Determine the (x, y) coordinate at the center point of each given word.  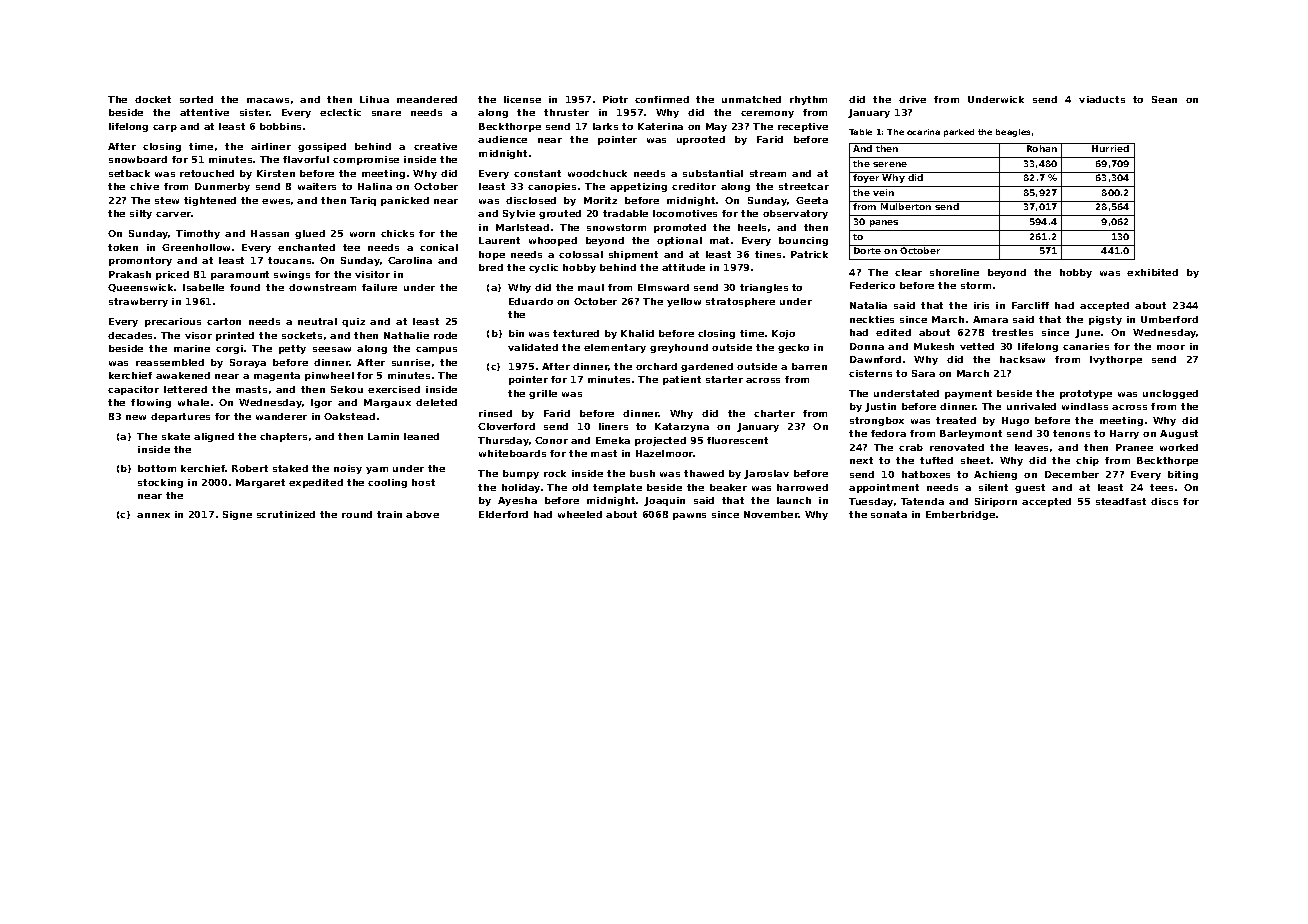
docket (153, 99)
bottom (157, 468)
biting (1183, 475)
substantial (713, 173)
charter (774, 413)
